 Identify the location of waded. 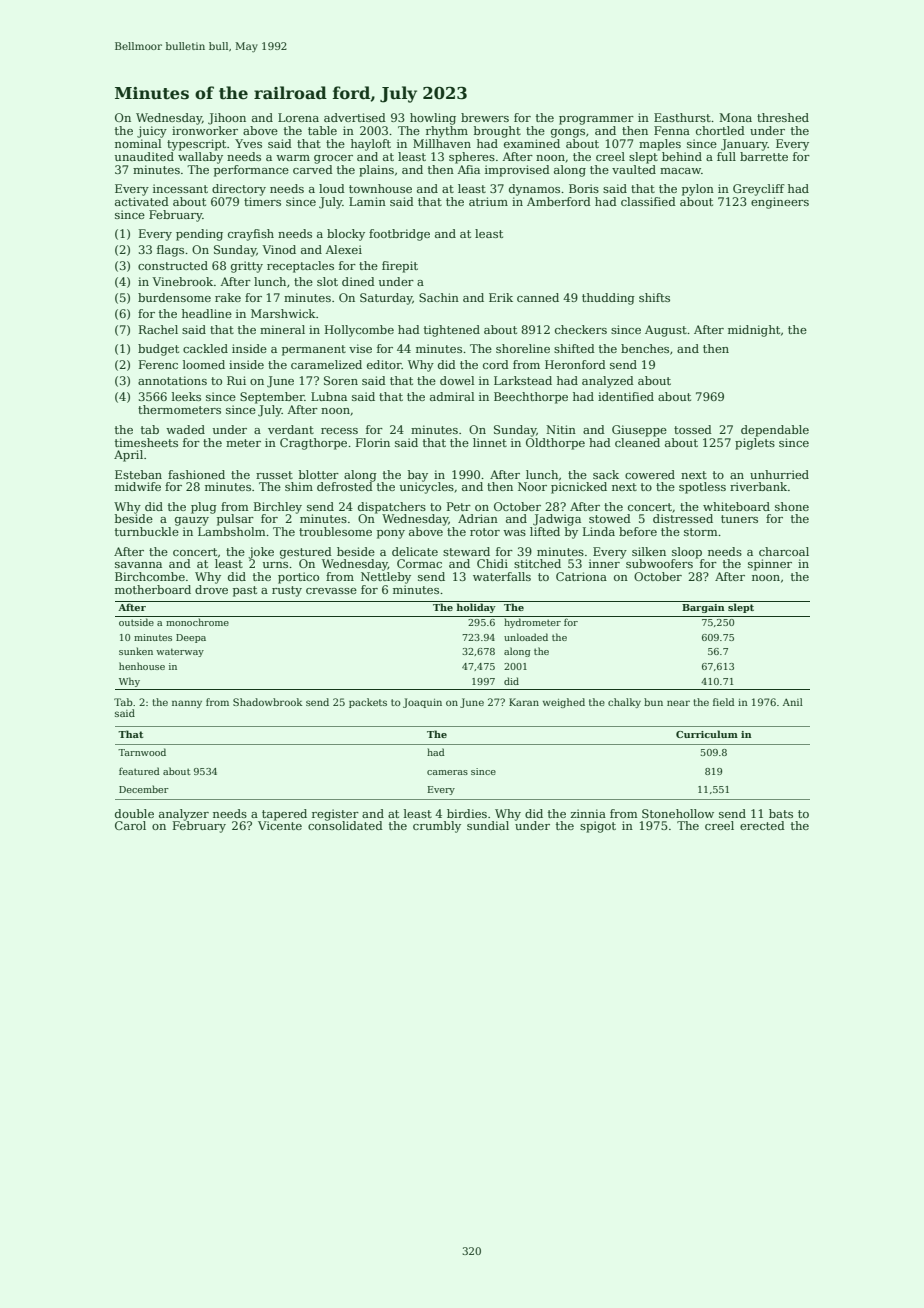
(185, 429).
